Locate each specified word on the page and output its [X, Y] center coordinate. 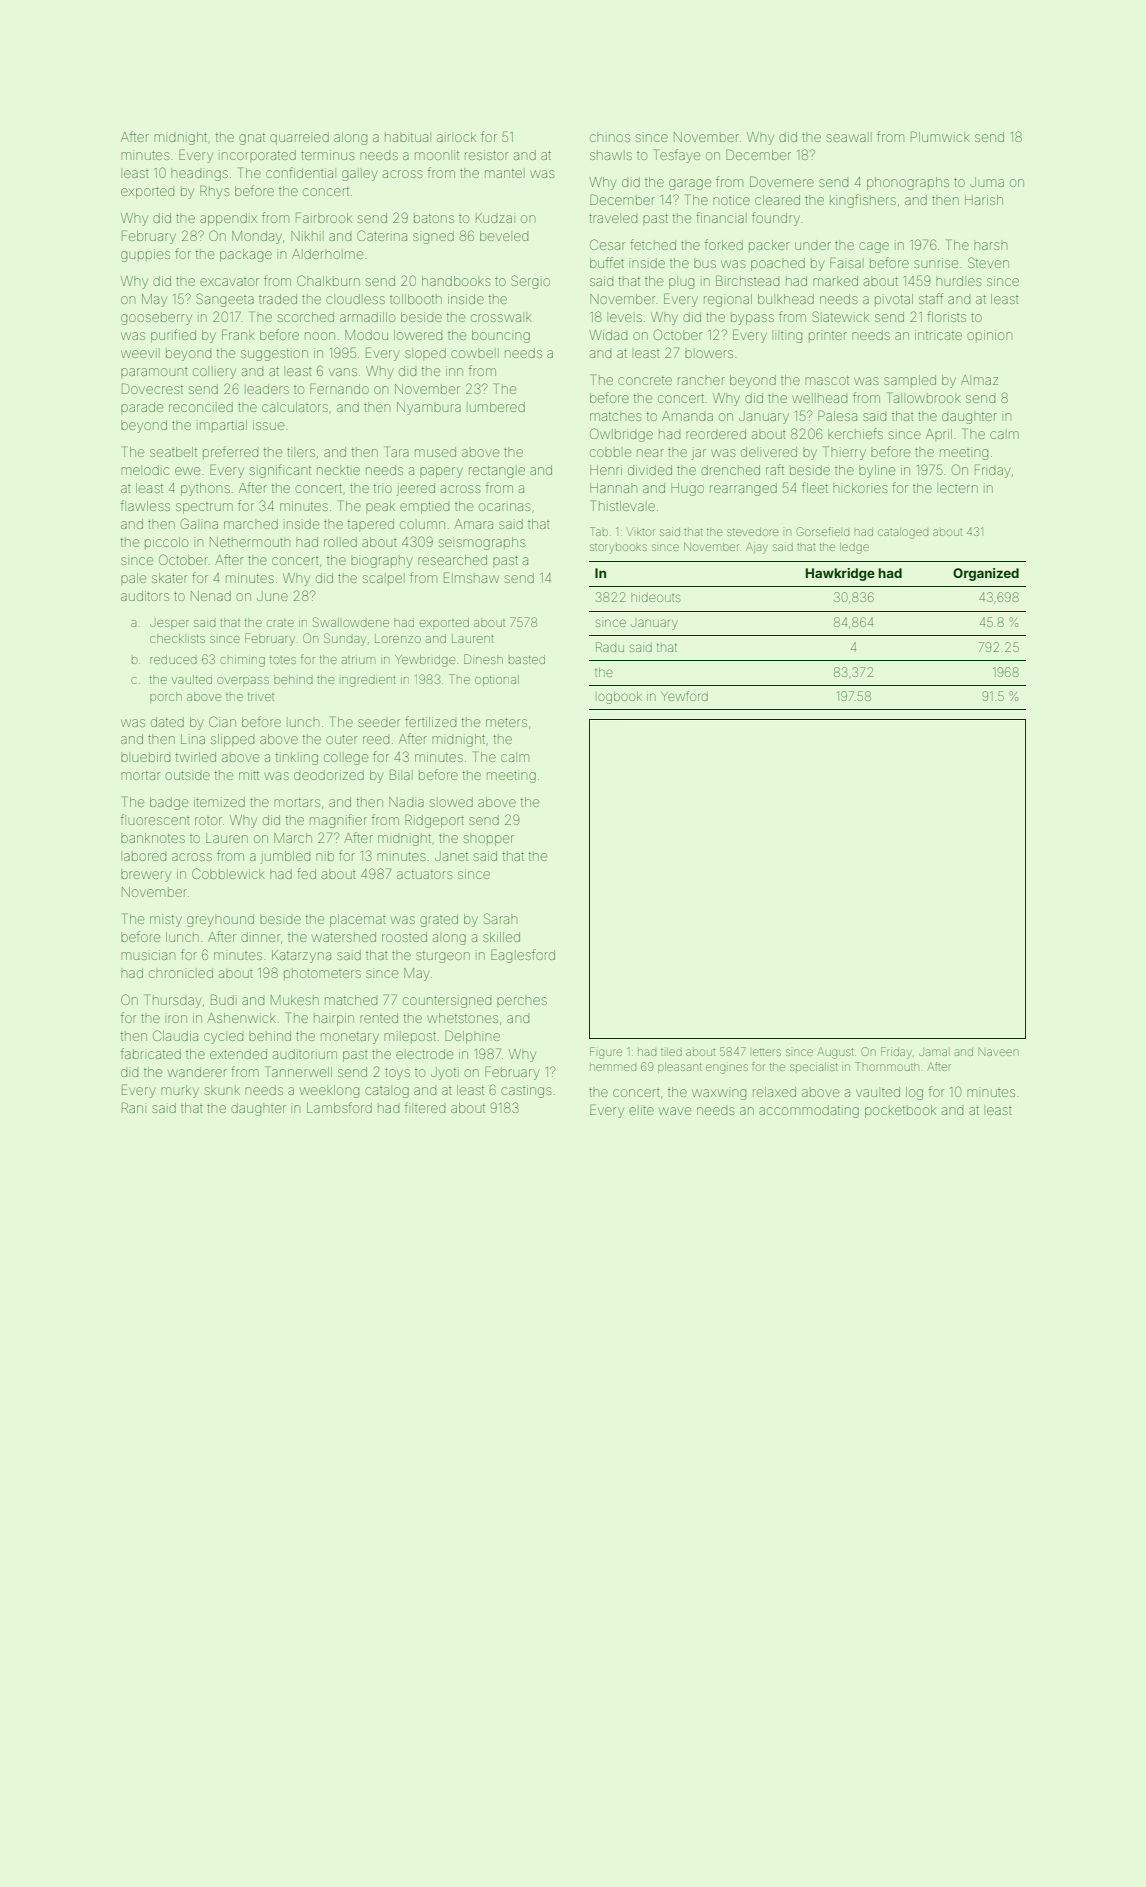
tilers [301, 452]
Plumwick [940, 136]
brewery [146, 876]
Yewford [684, 696]
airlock [456, 137]
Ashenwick [241, 1018]
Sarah [500, 918]
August [836, 1053]
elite [641, 1110]
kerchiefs [855, 433]
